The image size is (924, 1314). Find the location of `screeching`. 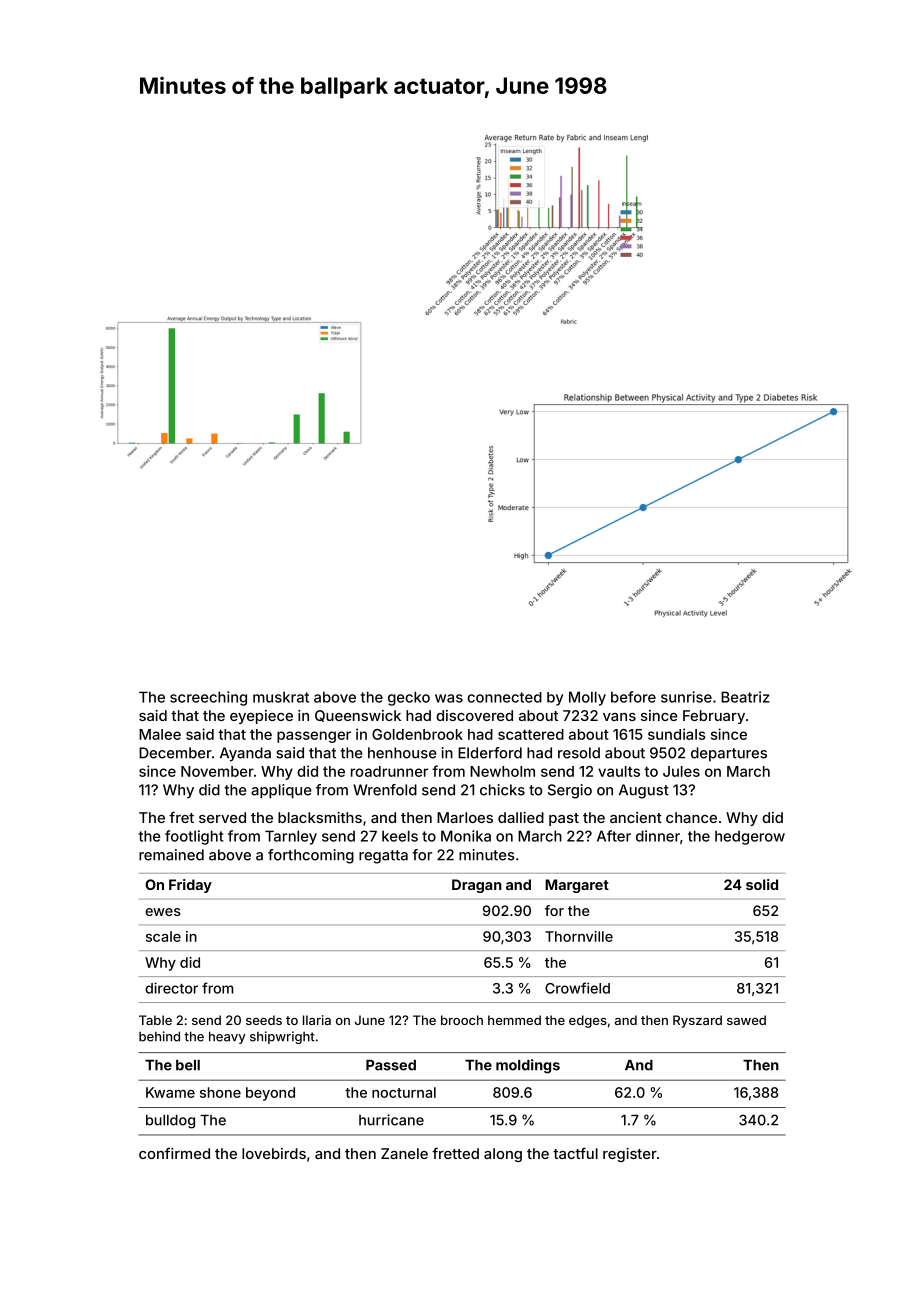

screeching is located at coordinates (208, 698).
